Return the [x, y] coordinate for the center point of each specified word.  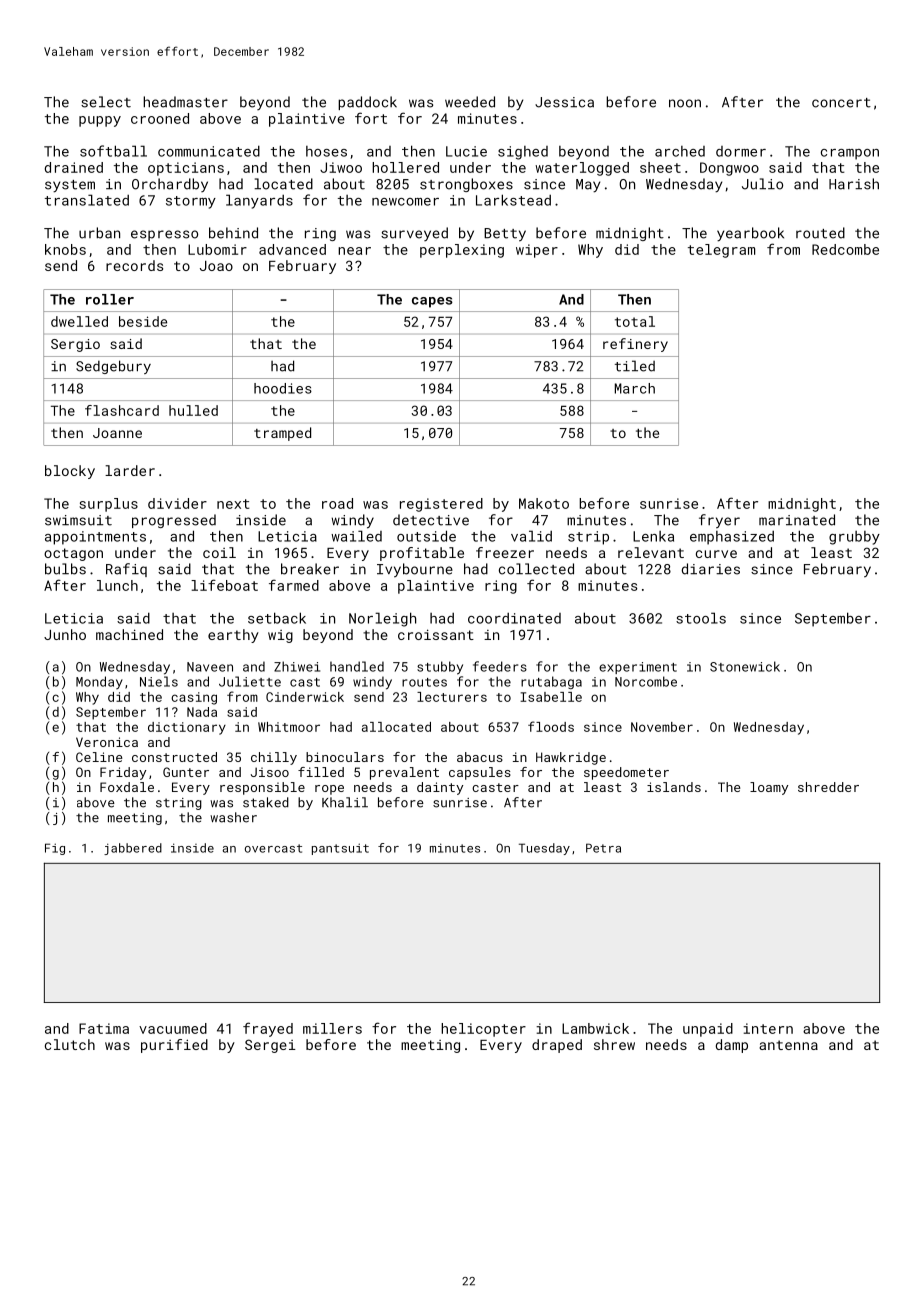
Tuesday [544, 849]
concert [841, 103]
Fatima [104, 1028]
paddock [367, 103]
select [106, 102]
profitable [422, 554]
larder [130, 470]
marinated [797, 520]
